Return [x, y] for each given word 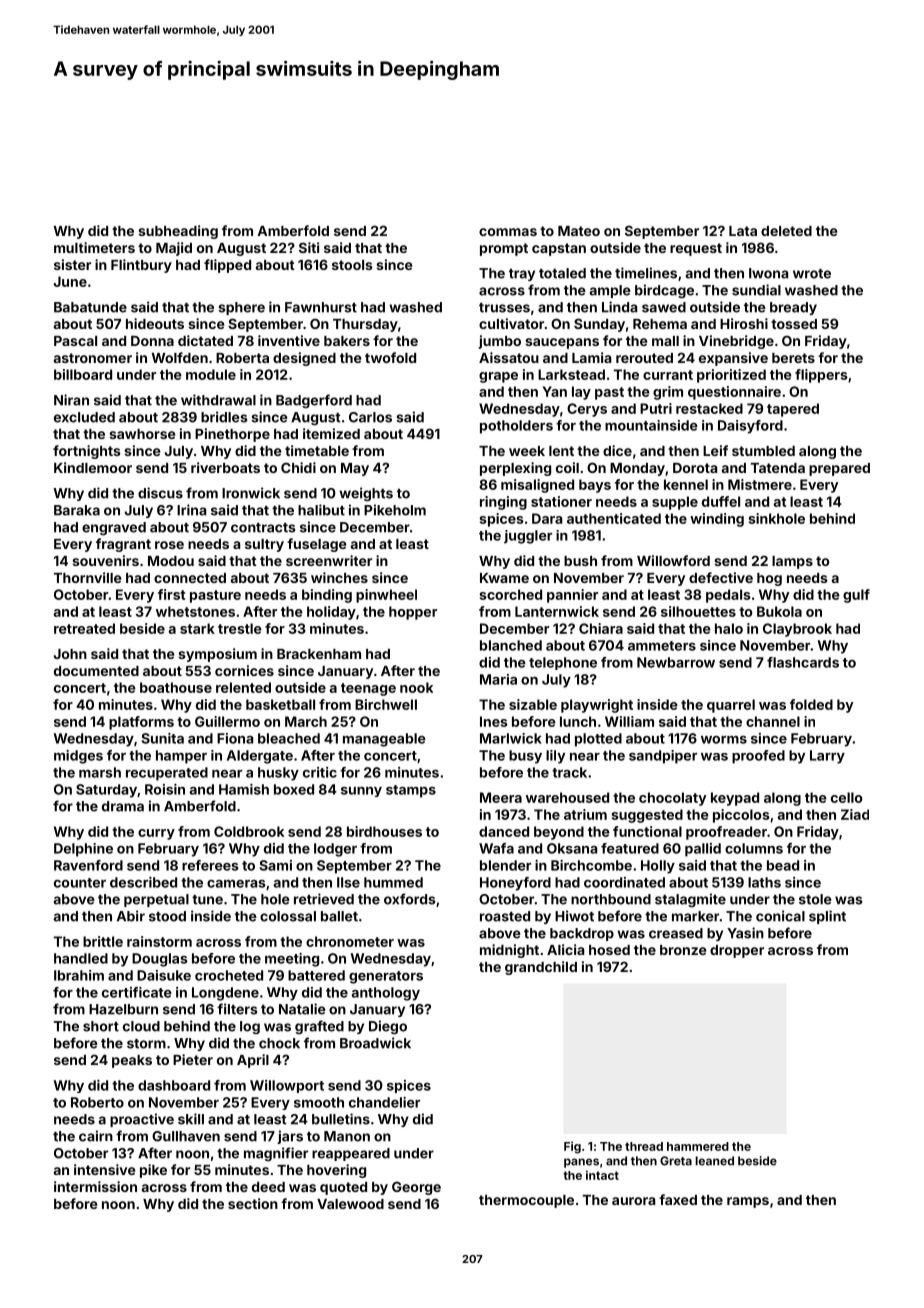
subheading [178, 232]
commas [508, 232]
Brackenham [319, 654]
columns [754, 848]
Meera [501, 797]
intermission [95, 1186]
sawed [664, 307]
